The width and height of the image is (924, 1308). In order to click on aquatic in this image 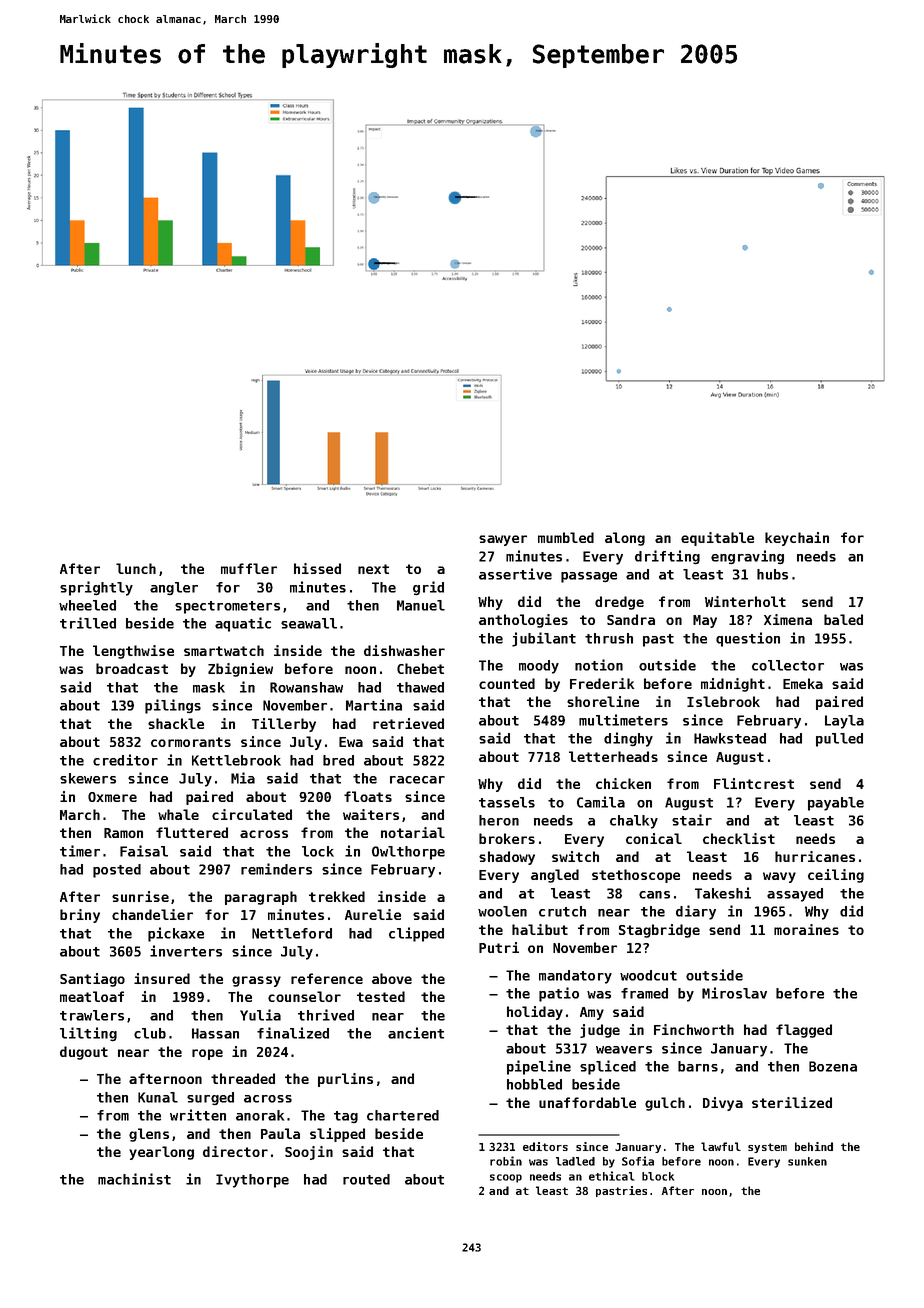, I will do `click(243, 624)`.
